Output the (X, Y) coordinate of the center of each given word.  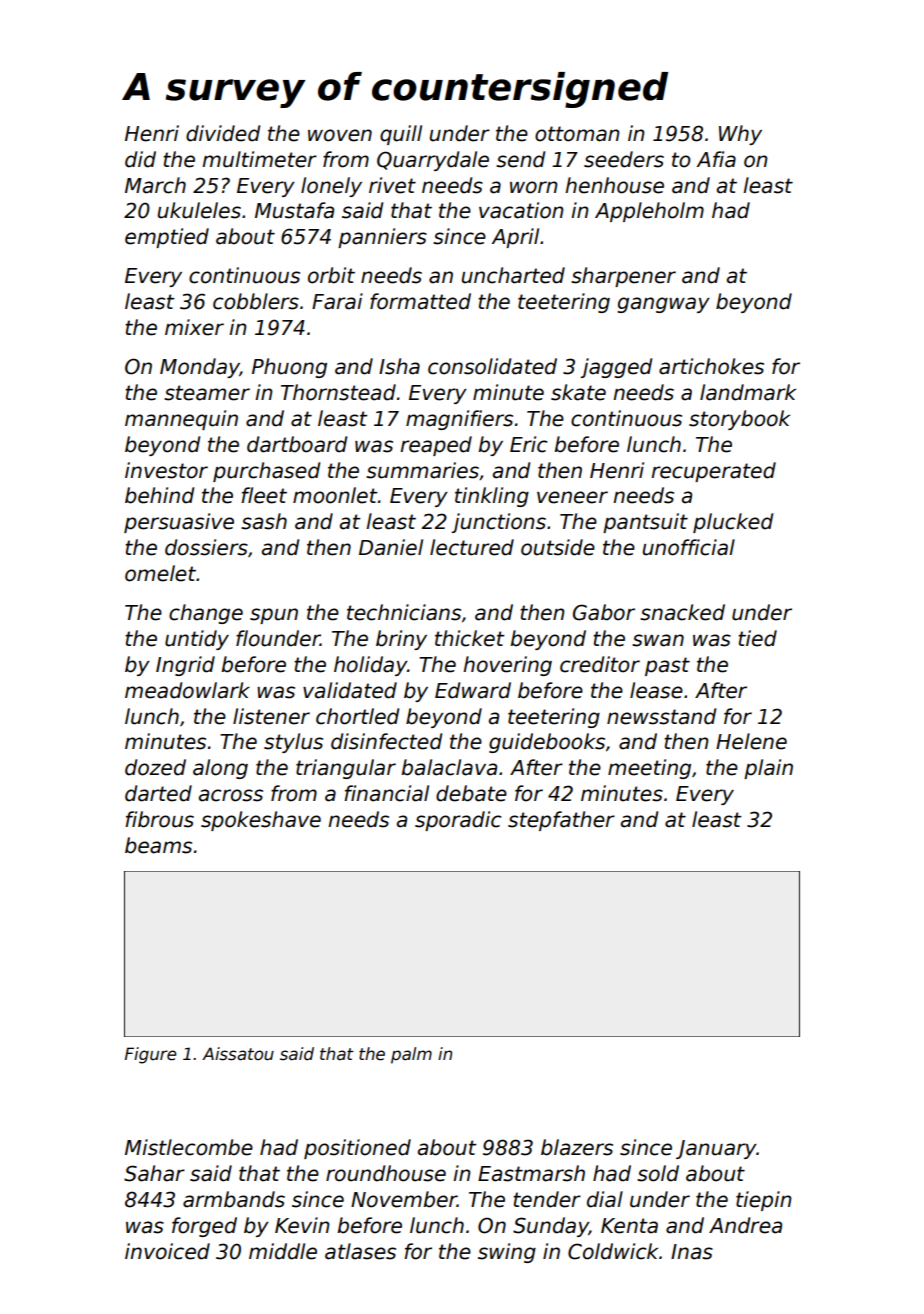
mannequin (181, 420)
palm (411, 1055)
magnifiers (459, 420)
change (206, 614)
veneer (572, 497)
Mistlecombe (189, 1147)
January (716, 1149)
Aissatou (238, 1054)
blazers (577, 1147)
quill (401, 135)
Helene (751, 741)
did (140, 159)
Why (740, 135)
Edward (473, 690)
